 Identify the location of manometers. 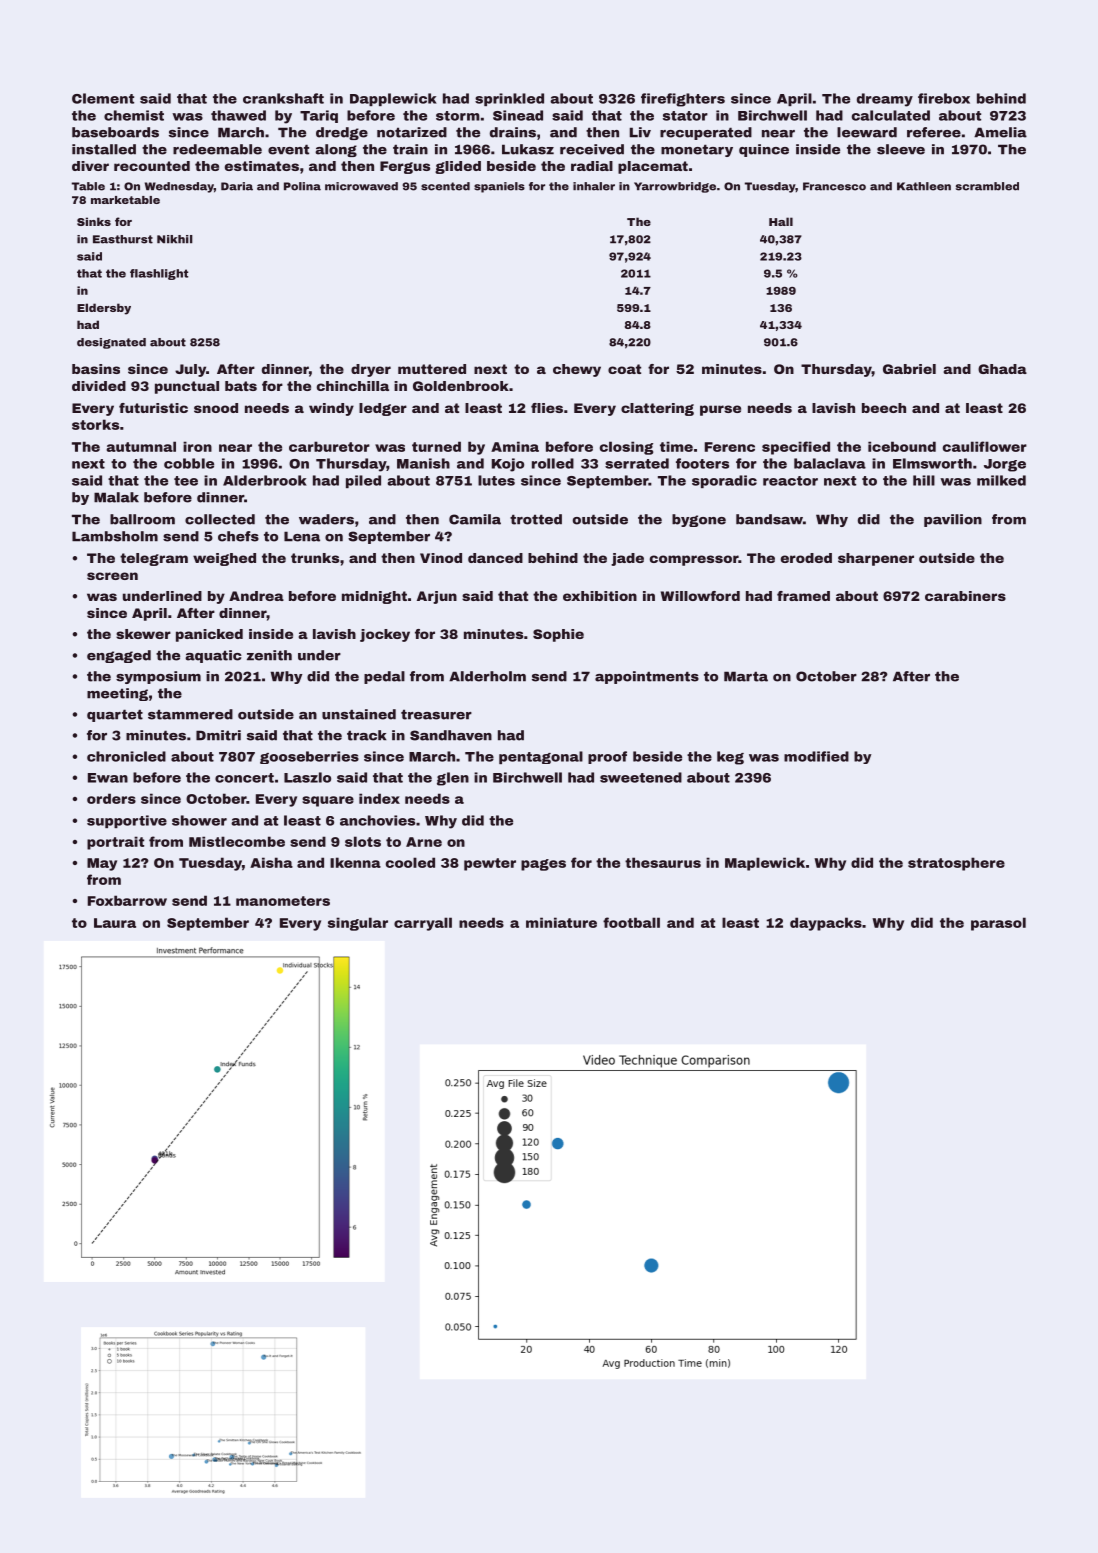
(283, 901).
